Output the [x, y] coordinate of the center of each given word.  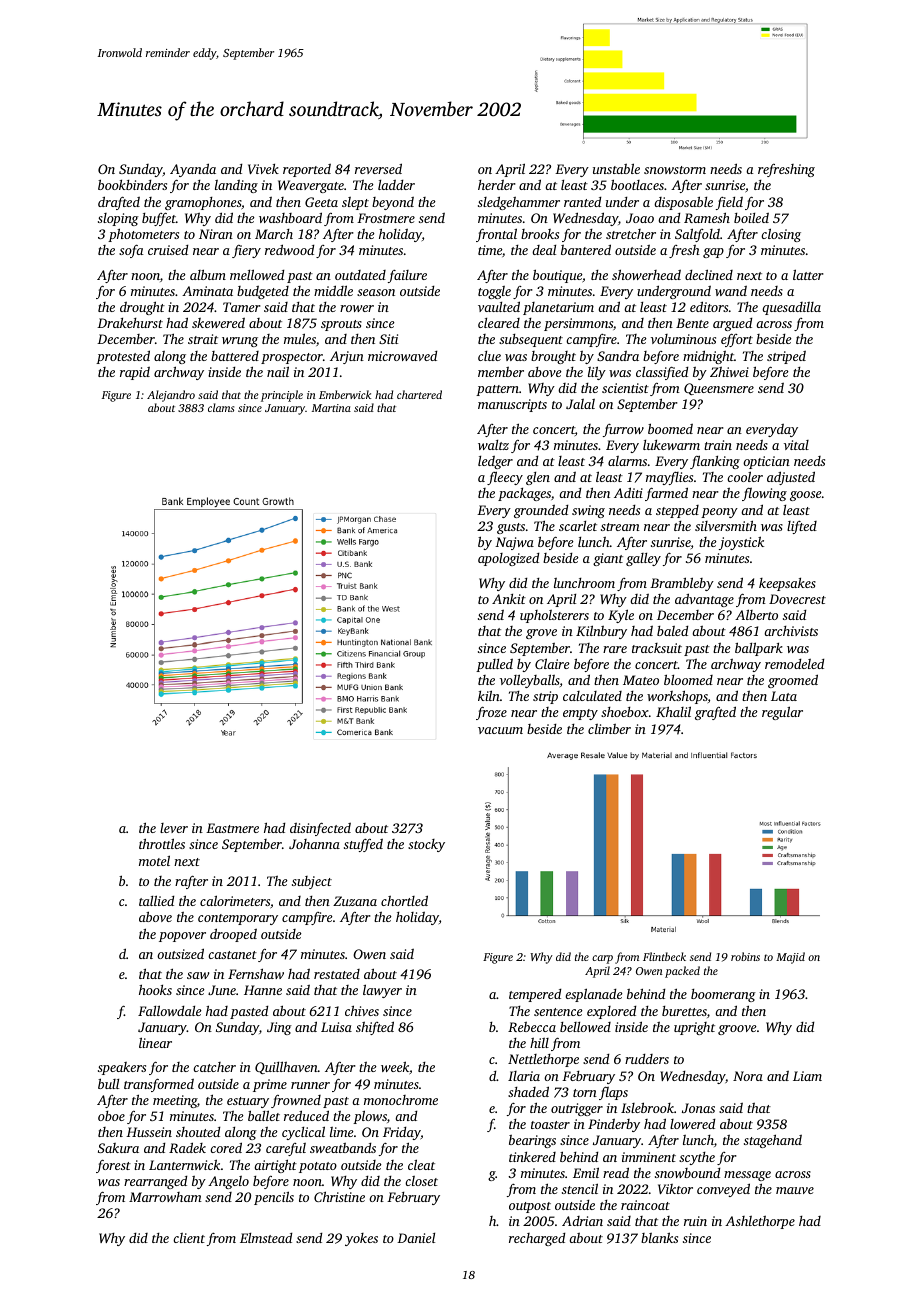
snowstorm [675, 170]
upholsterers [554, 616]
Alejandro [171, 396]
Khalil [673, 711]
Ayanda [193, 170]
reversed [378, 168]
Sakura [118, 1148]
